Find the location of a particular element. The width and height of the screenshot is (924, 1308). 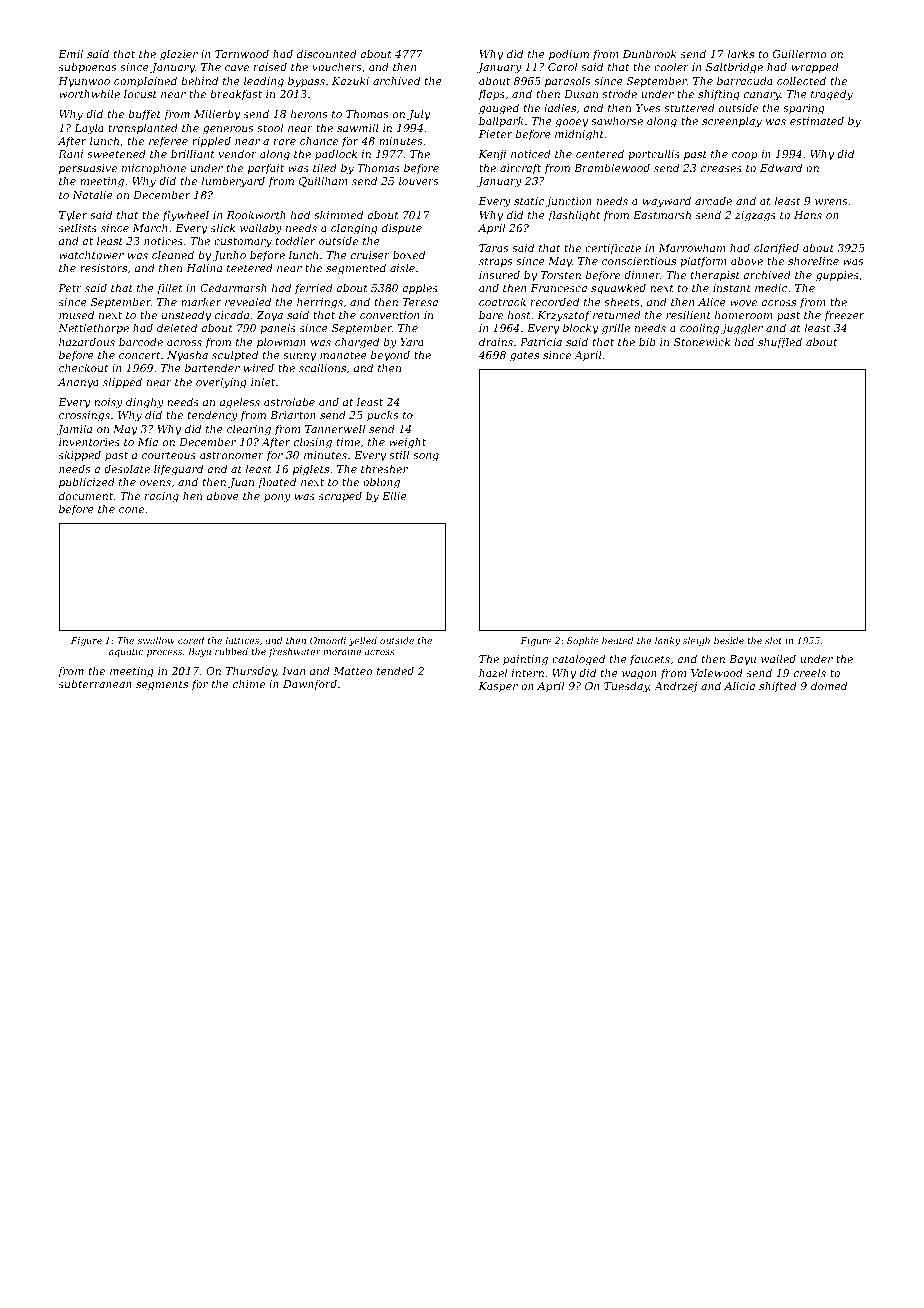

yelled is located at coordinates (363, 641).
